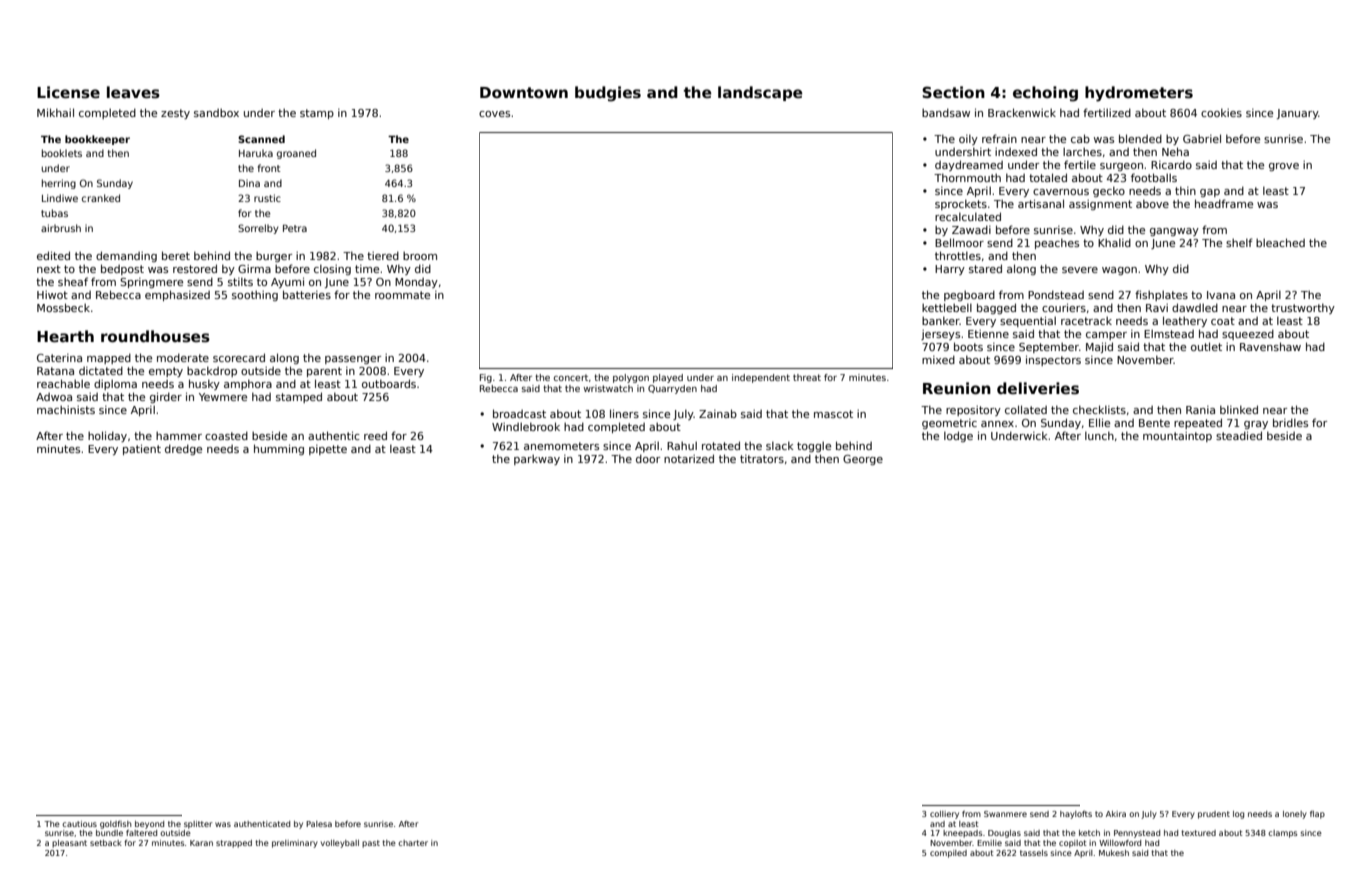 This page has width=1372, height=887. Describe the element at coordinates (760, 93) in the page. I see `landscape` at that location.
